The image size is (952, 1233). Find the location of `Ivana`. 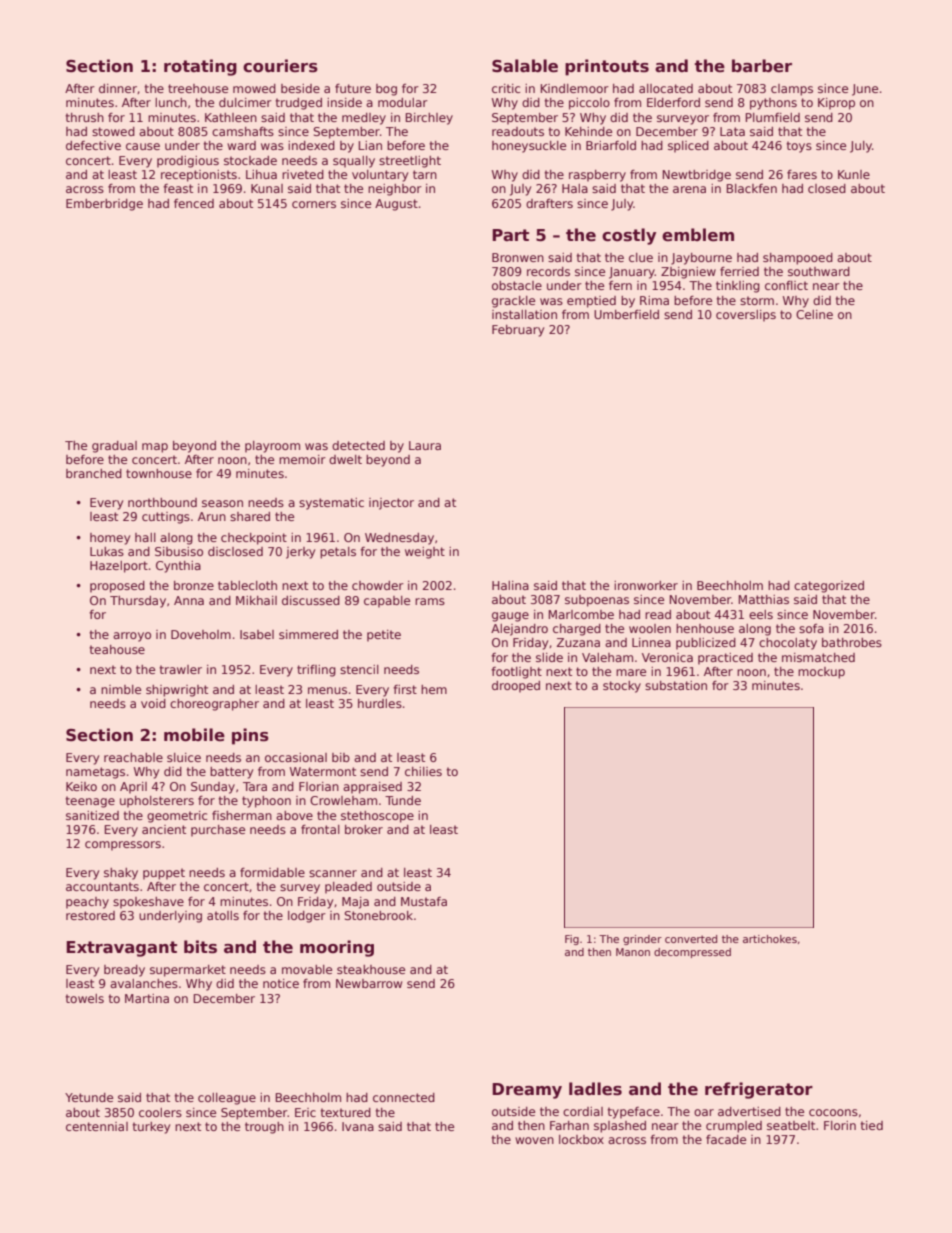

Ivana is located at coordinates (358, 1126).
